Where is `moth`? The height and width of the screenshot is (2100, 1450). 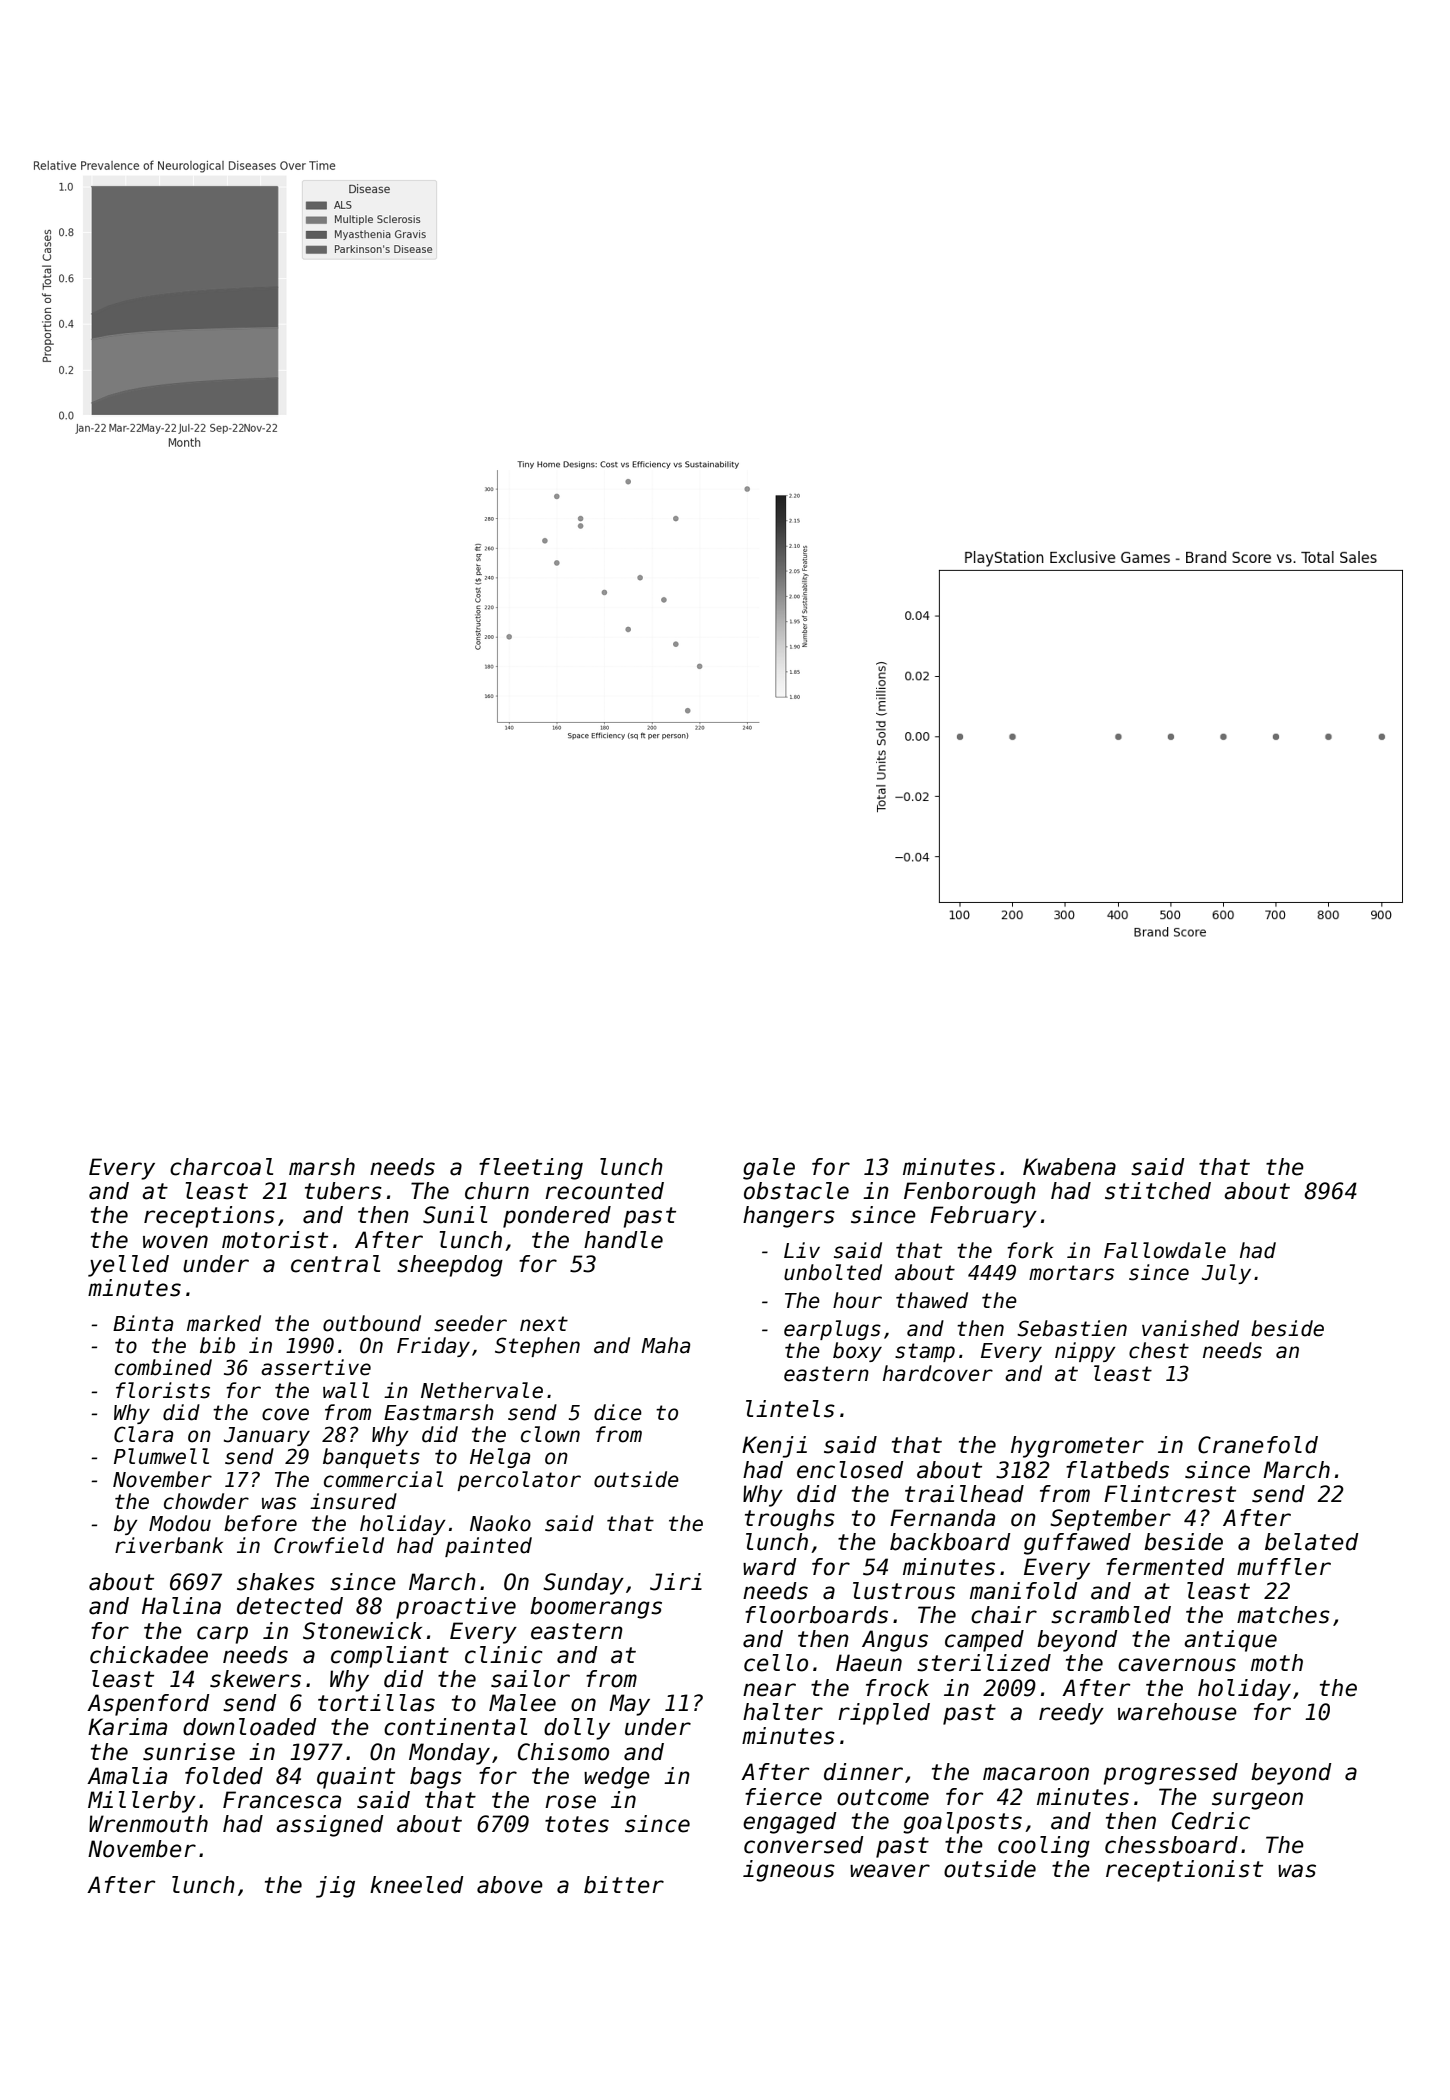
moth is located at coordinates (1277, 1663).
